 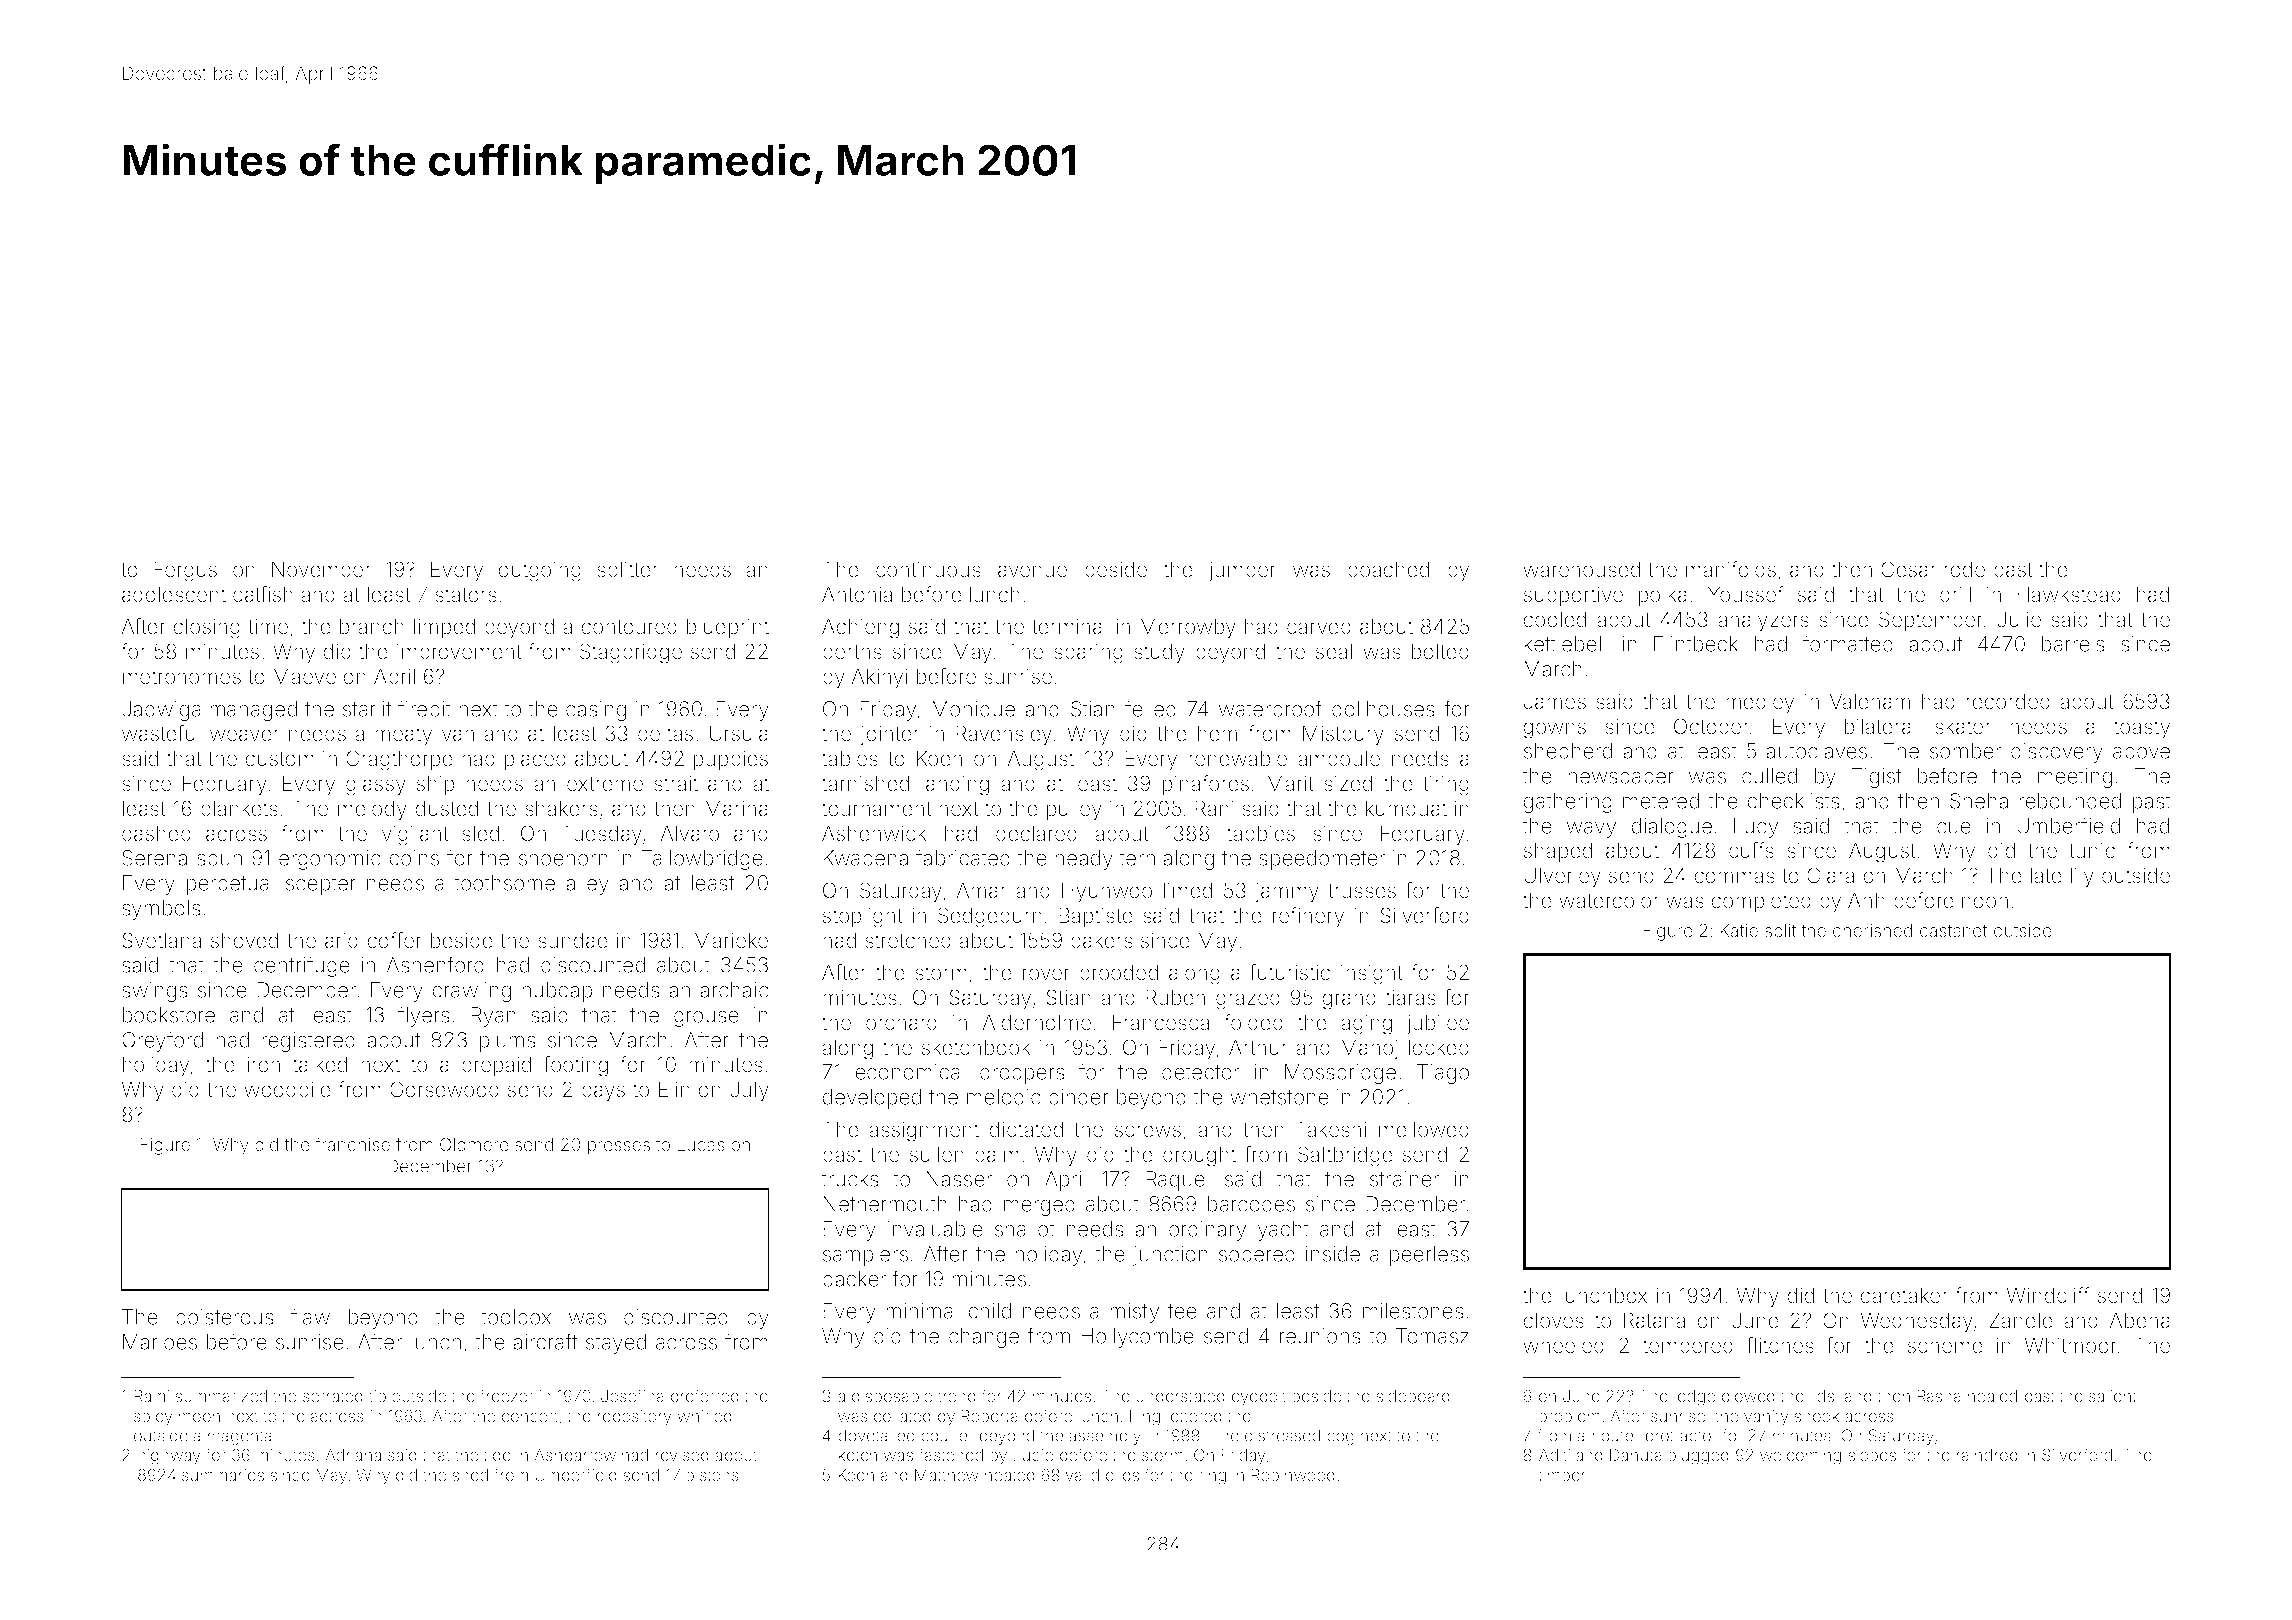 What do you see at coordinates (1289, 972) in the image?
I see `futuristic` at bounding box center [1289, 972].
